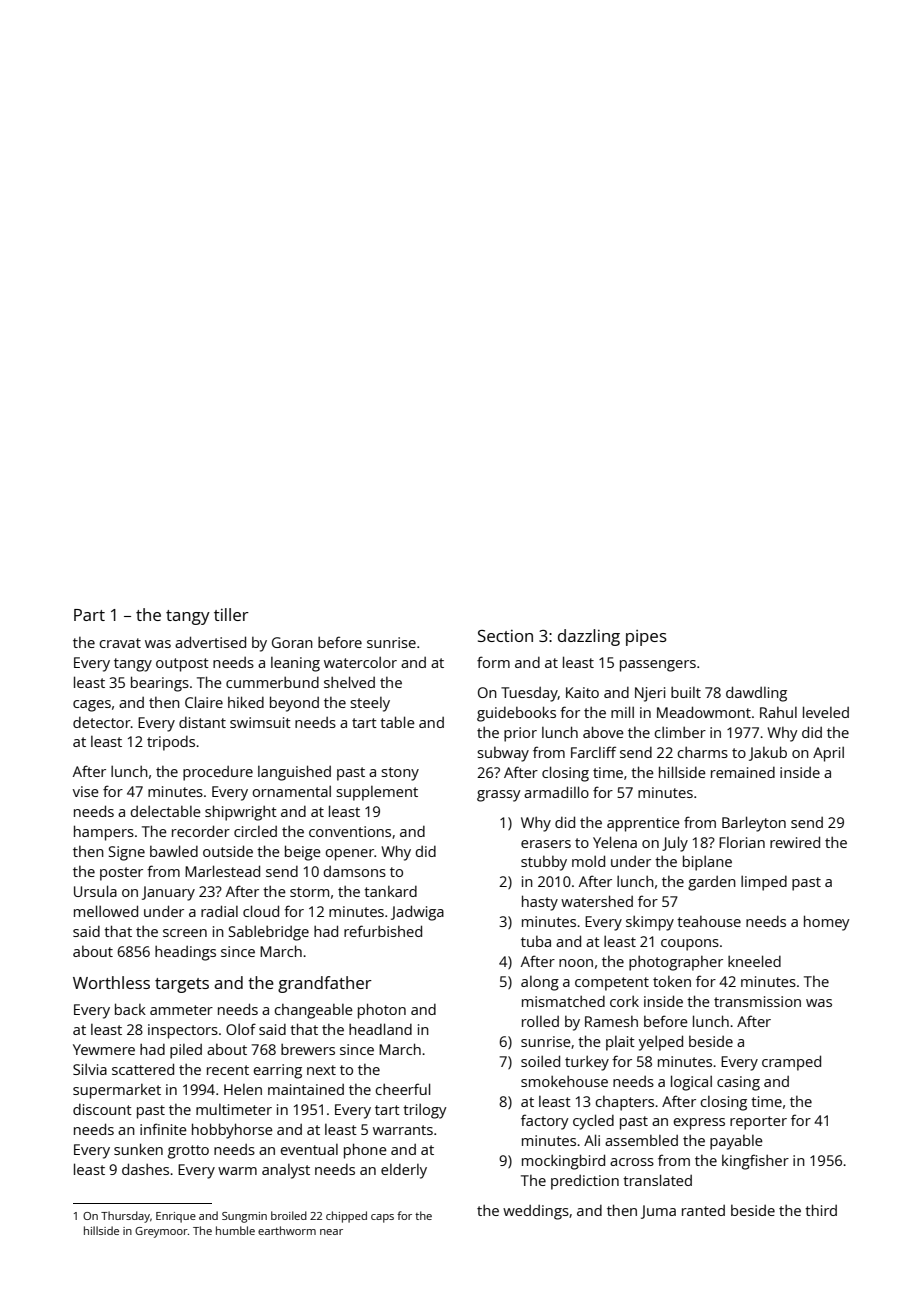  What do you see at coordinates (161, 1232) in the screenshot?
I see `Greymoor` at bounding box center [161, 1232].
